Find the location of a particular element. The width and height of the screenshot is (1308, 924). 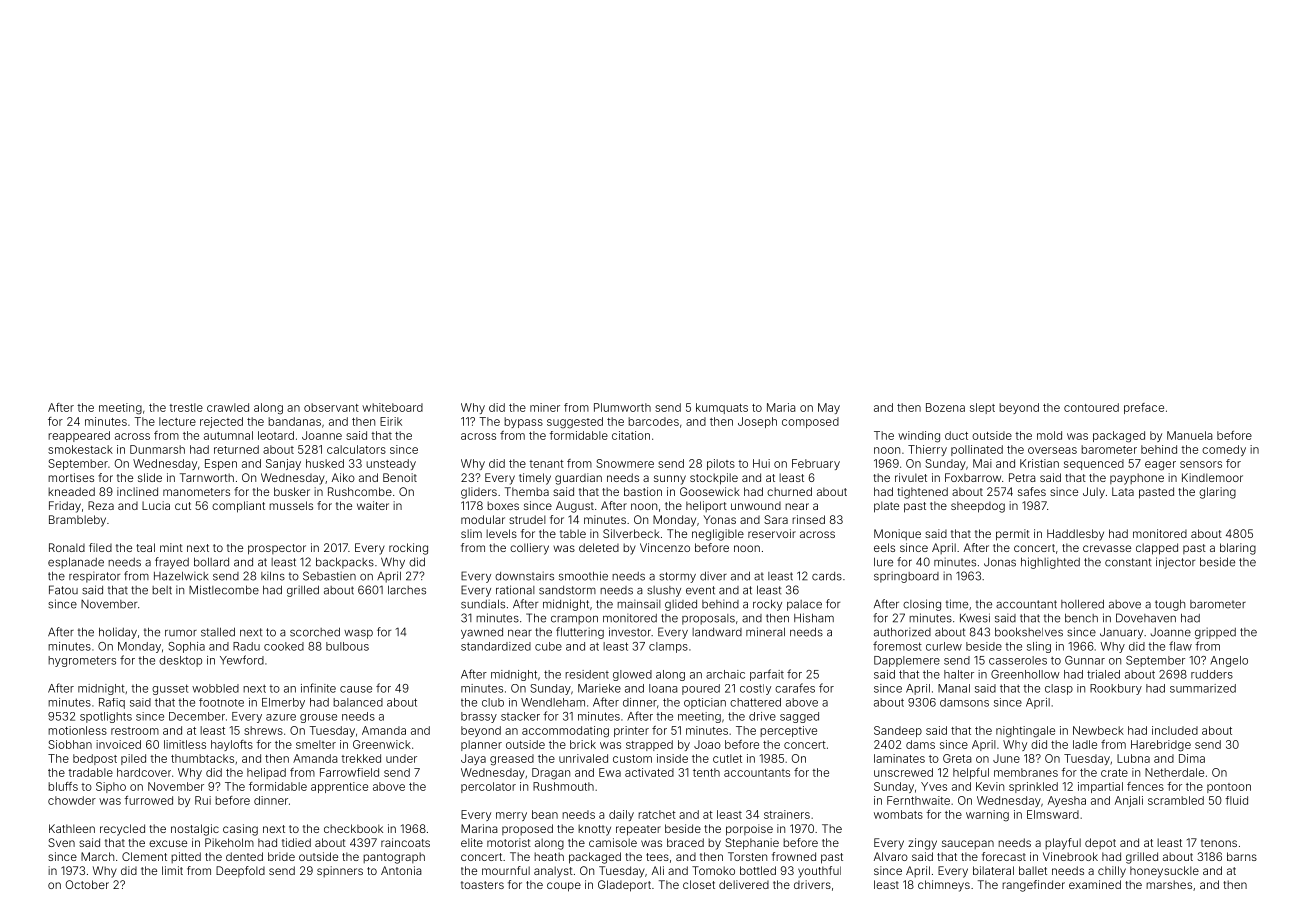

planner is located at coordinates (481, 745).
